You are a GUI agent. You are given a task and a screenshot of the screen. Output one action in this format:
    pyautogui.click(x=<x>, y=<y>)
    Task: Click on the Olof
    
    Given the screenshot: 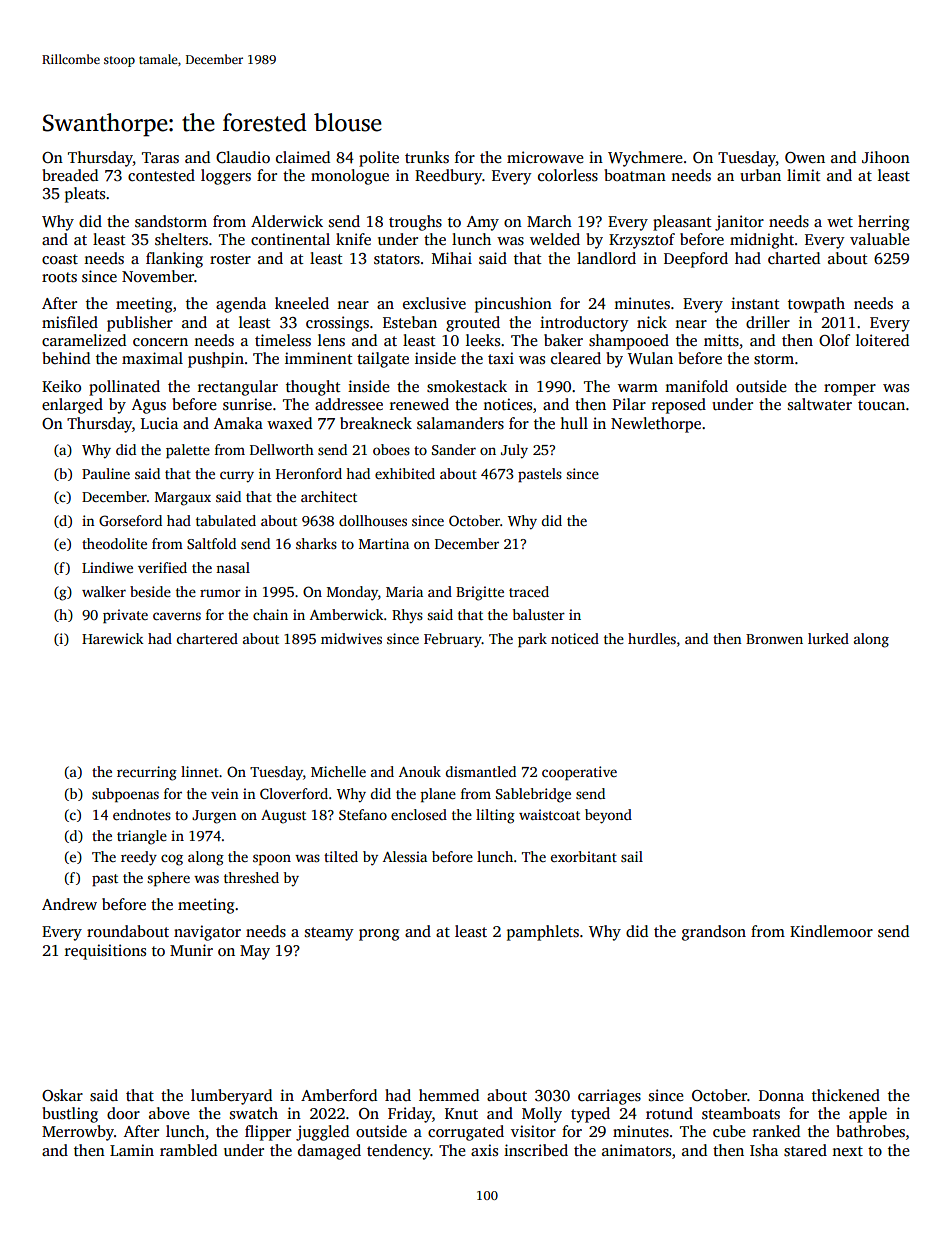 What is the action you would take?
    pyautogui.click(x=834, y=340)
